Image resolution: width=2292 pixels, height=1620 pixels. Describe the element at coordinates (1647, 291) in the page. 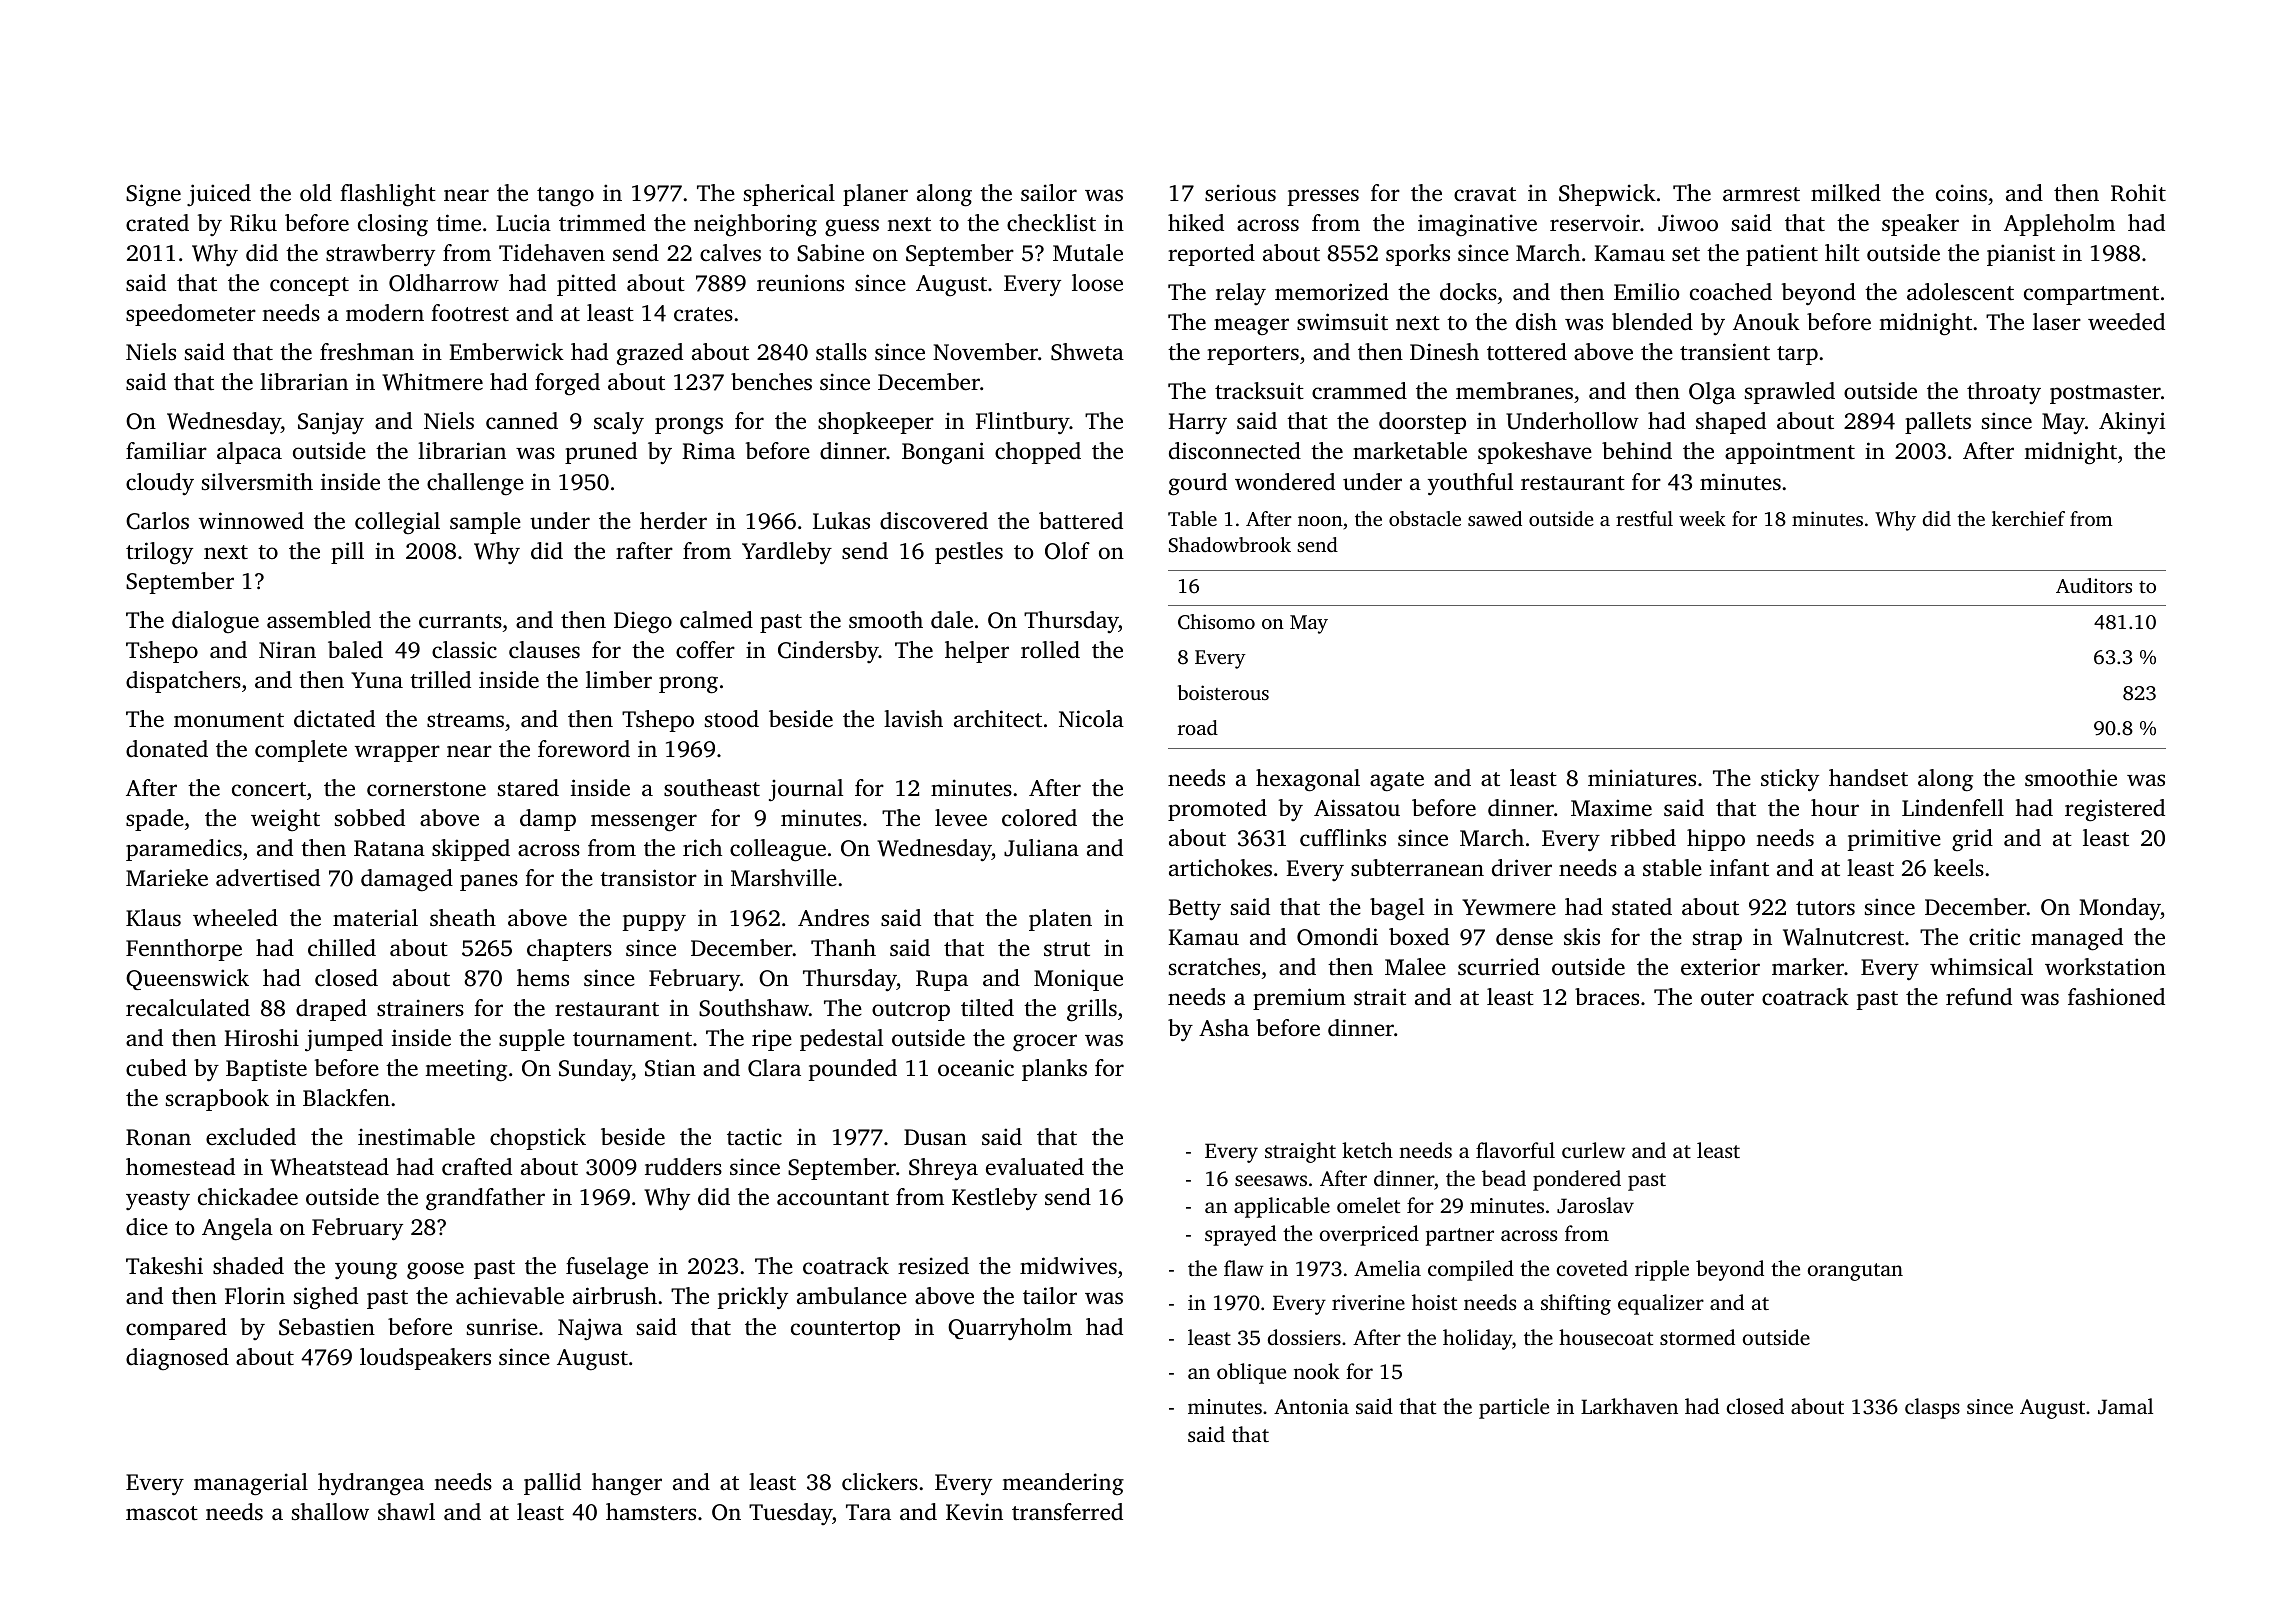

I see `Emilio` at that location.
